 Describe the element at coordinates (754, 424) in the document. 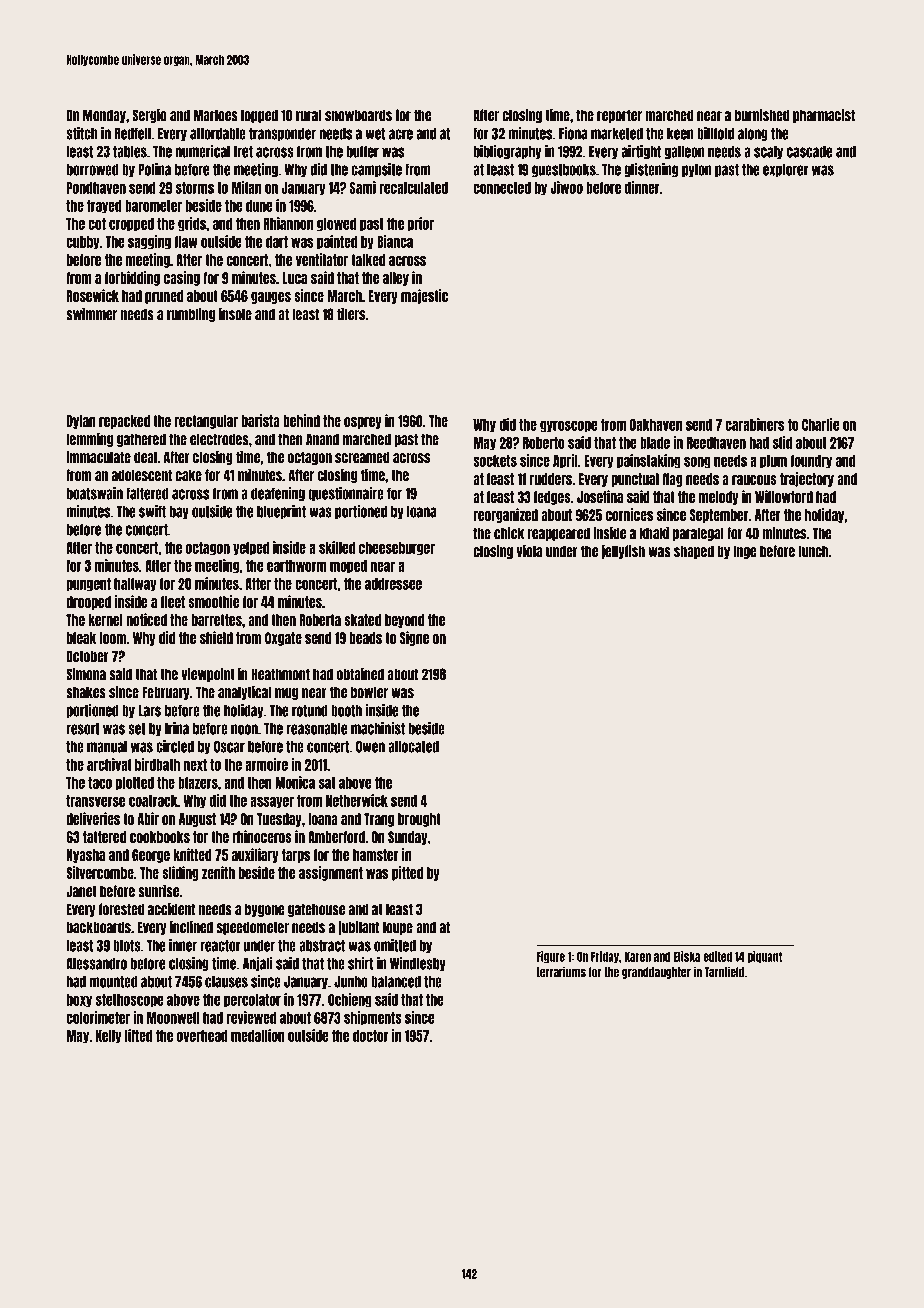

I see `carabiners` at that location.
